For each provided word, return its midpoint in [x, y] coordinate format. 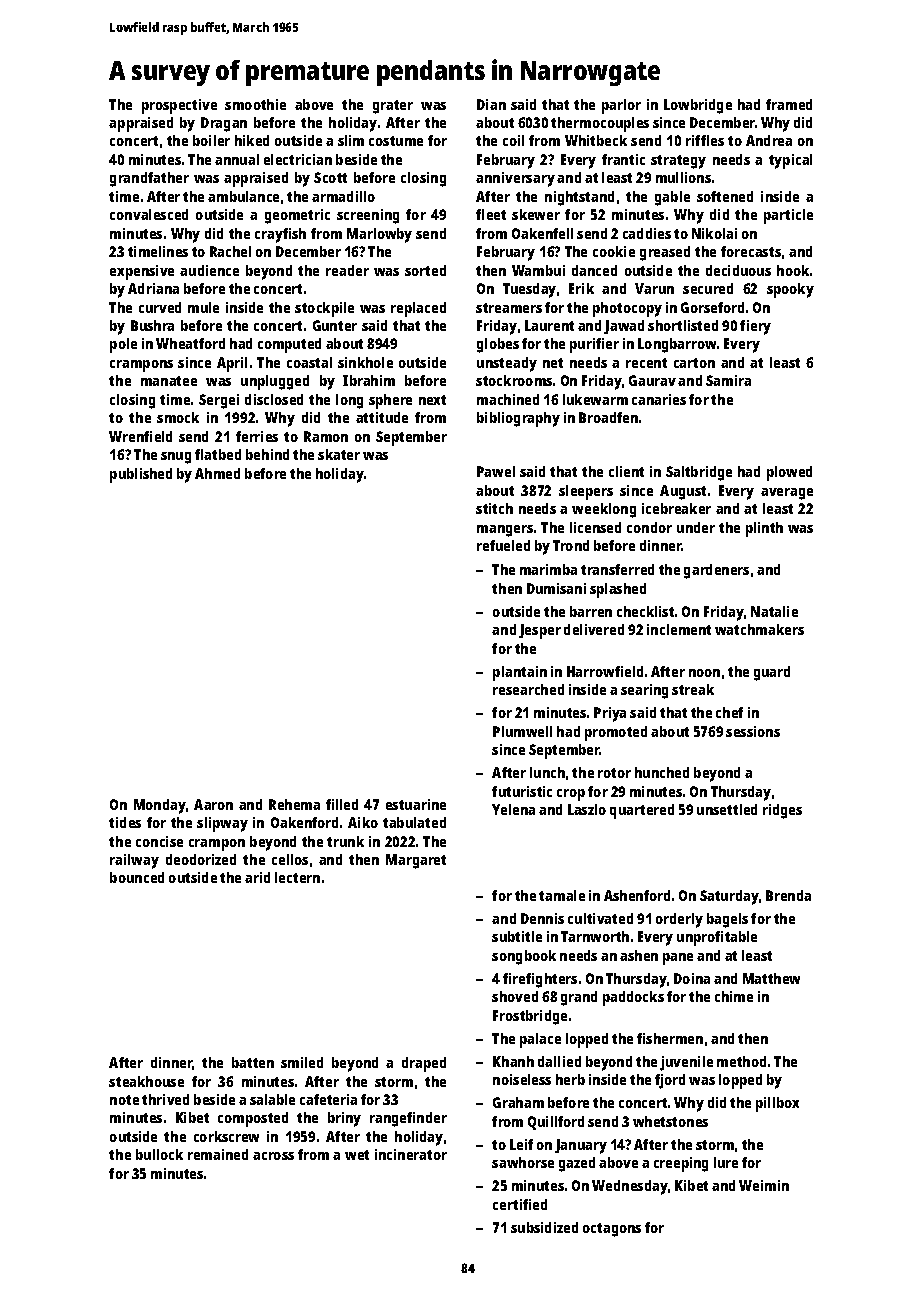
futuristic [522, 791]
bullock [159, 1154]
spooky [790, 290]
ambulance [243, 196]
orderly [679, 920]
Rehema [294, 804]
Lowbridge [698, 106]
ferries [257, 436]
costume [396, 141]
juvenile [686, 1063]
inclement [679, 629]
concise [159, 841]
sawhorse [523, 1162]
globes [498, 345]
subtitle [517, 936]
